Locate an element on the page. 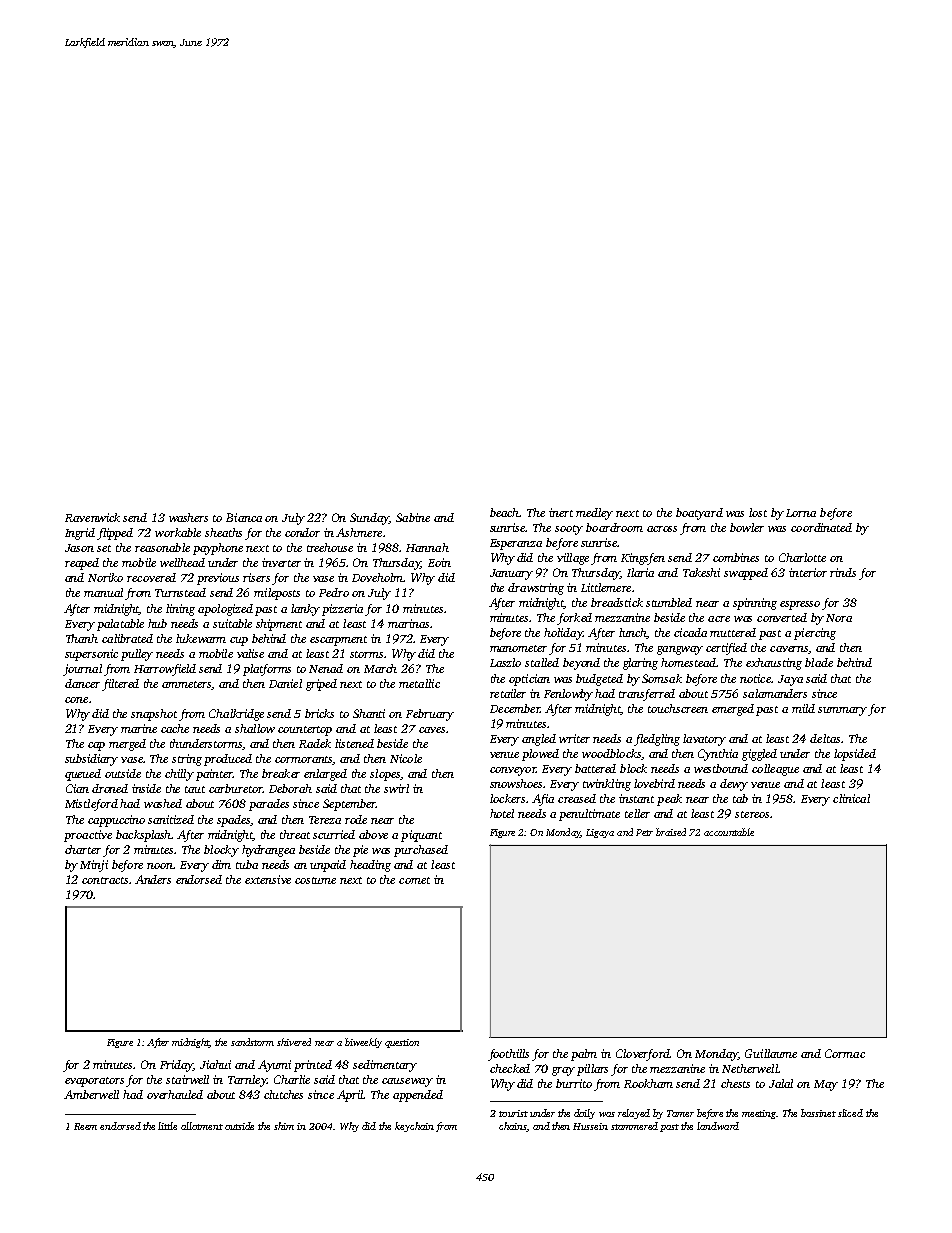 The image size is (952, 1233). sooty is located at coordinates (569, 530).
